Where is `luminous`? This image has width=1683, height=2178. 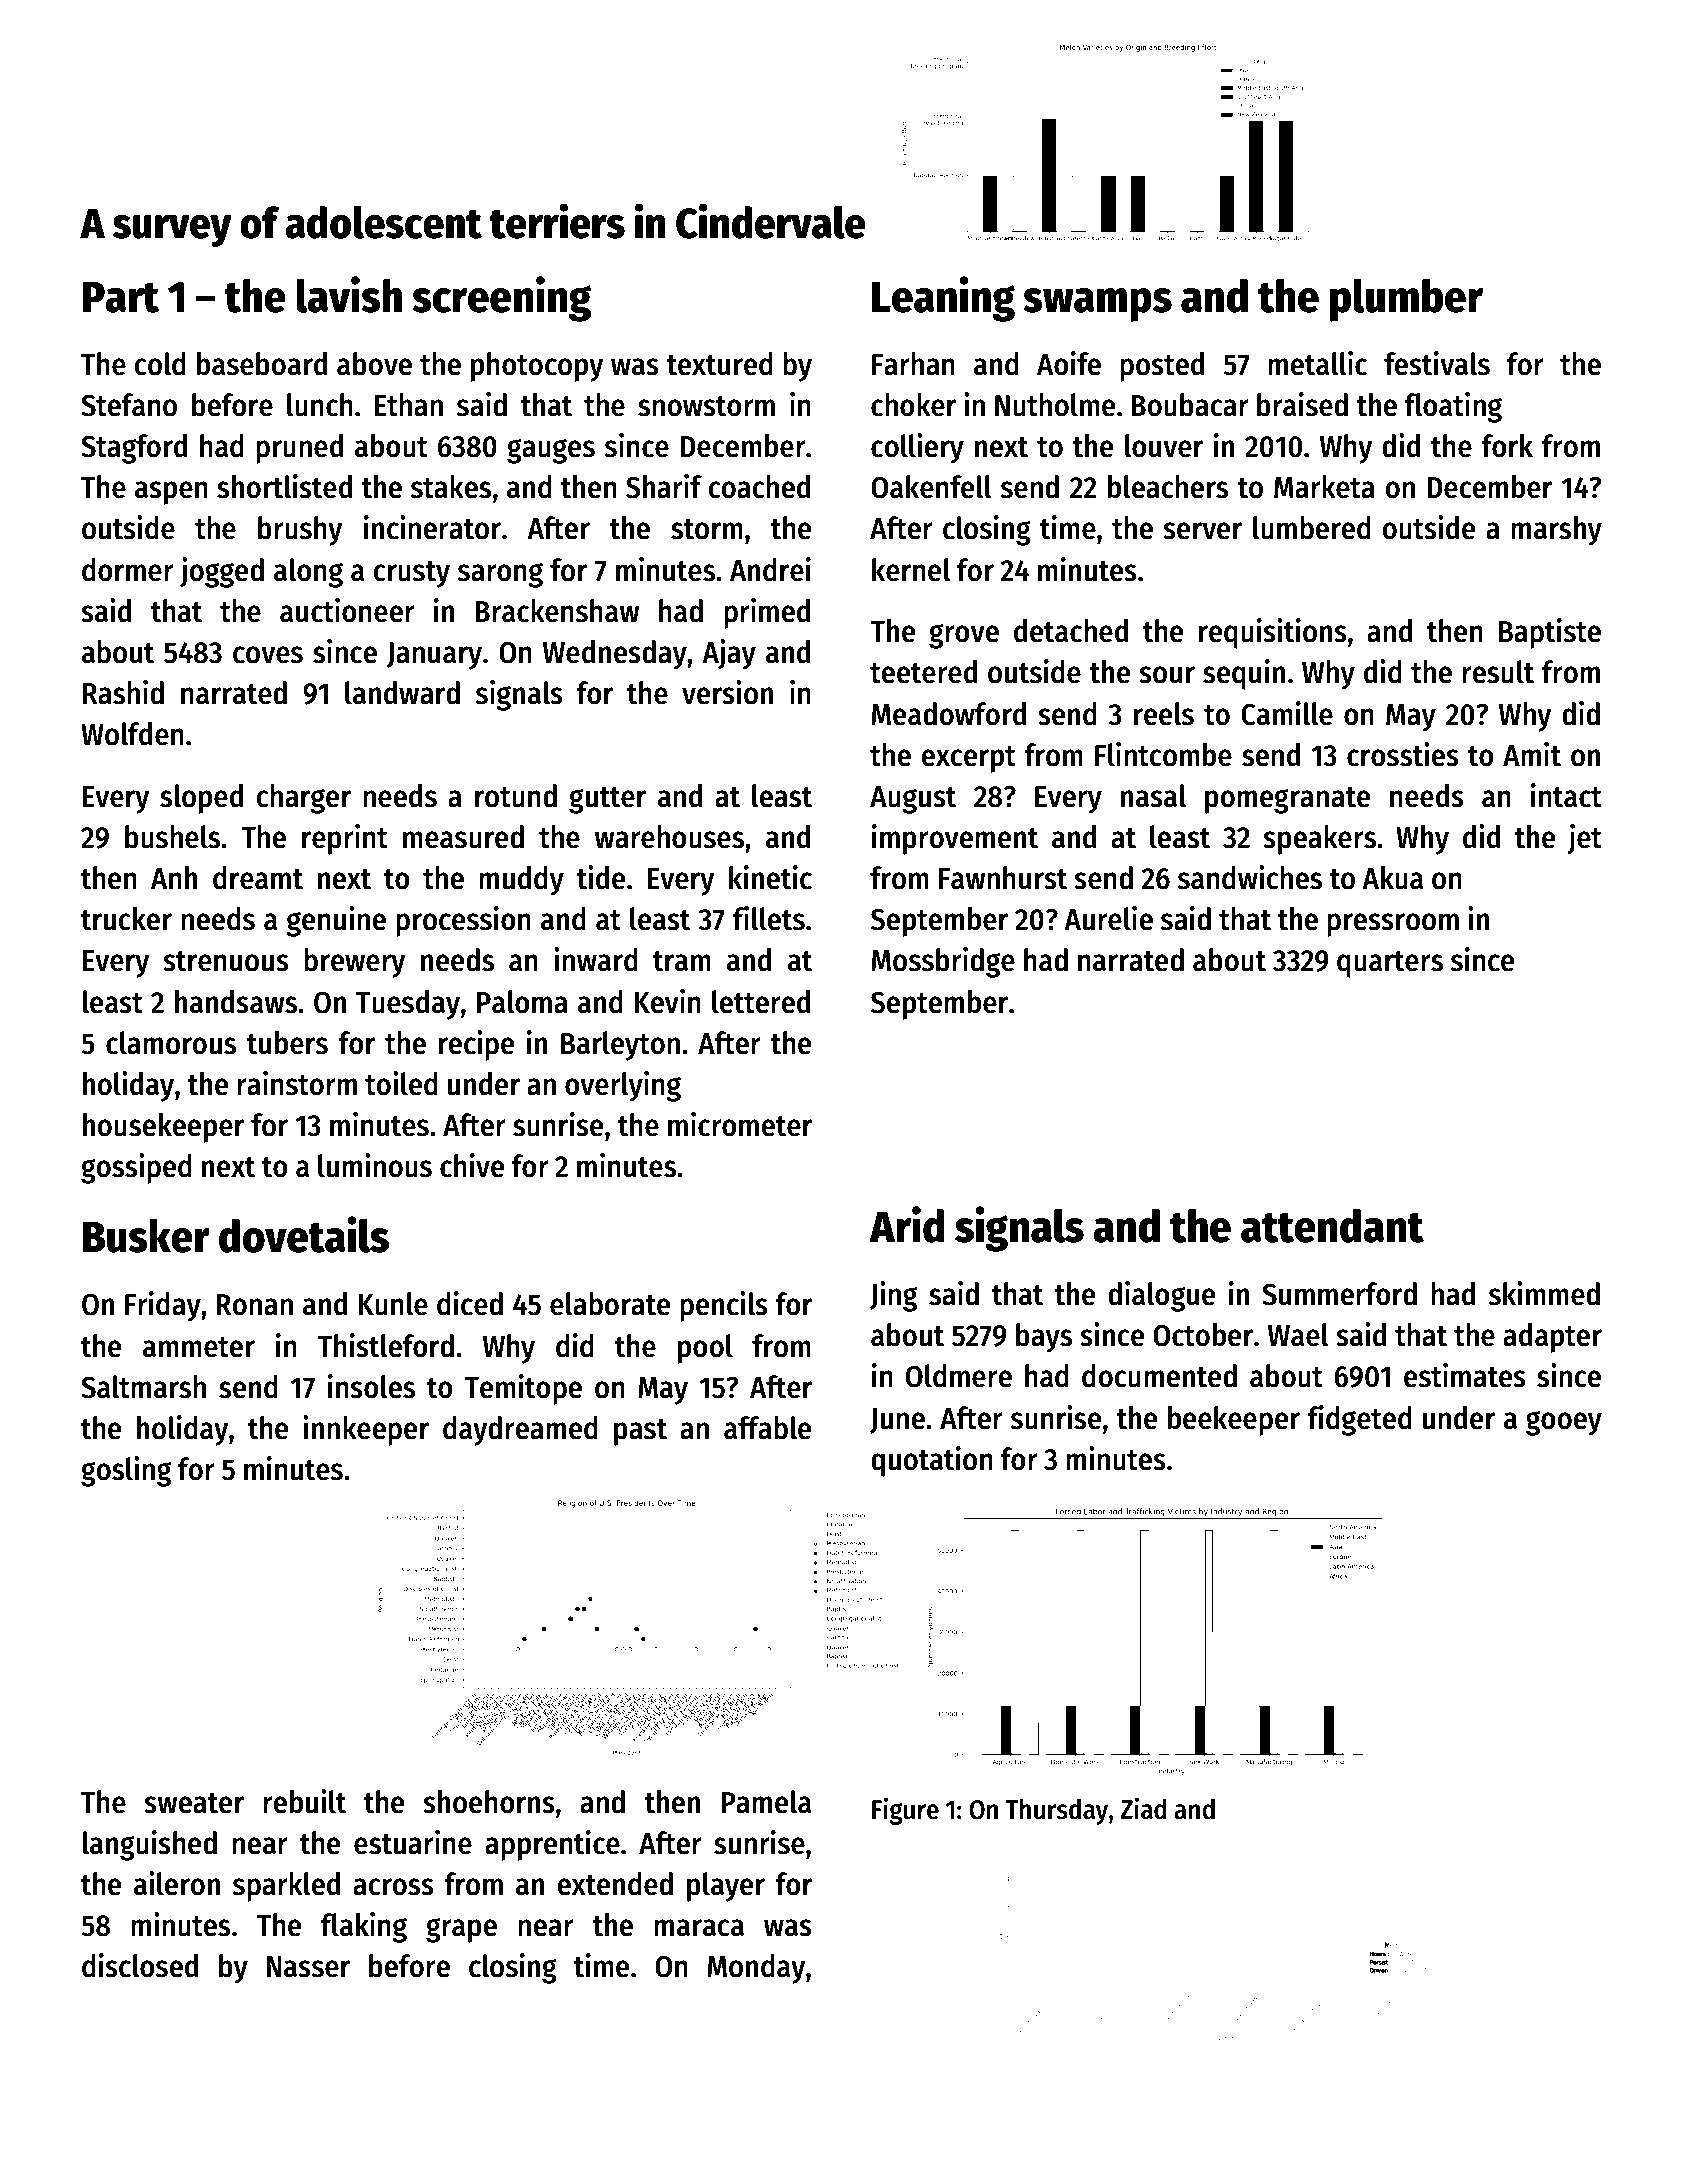 luminous is located at coordinates (375, 1165).
